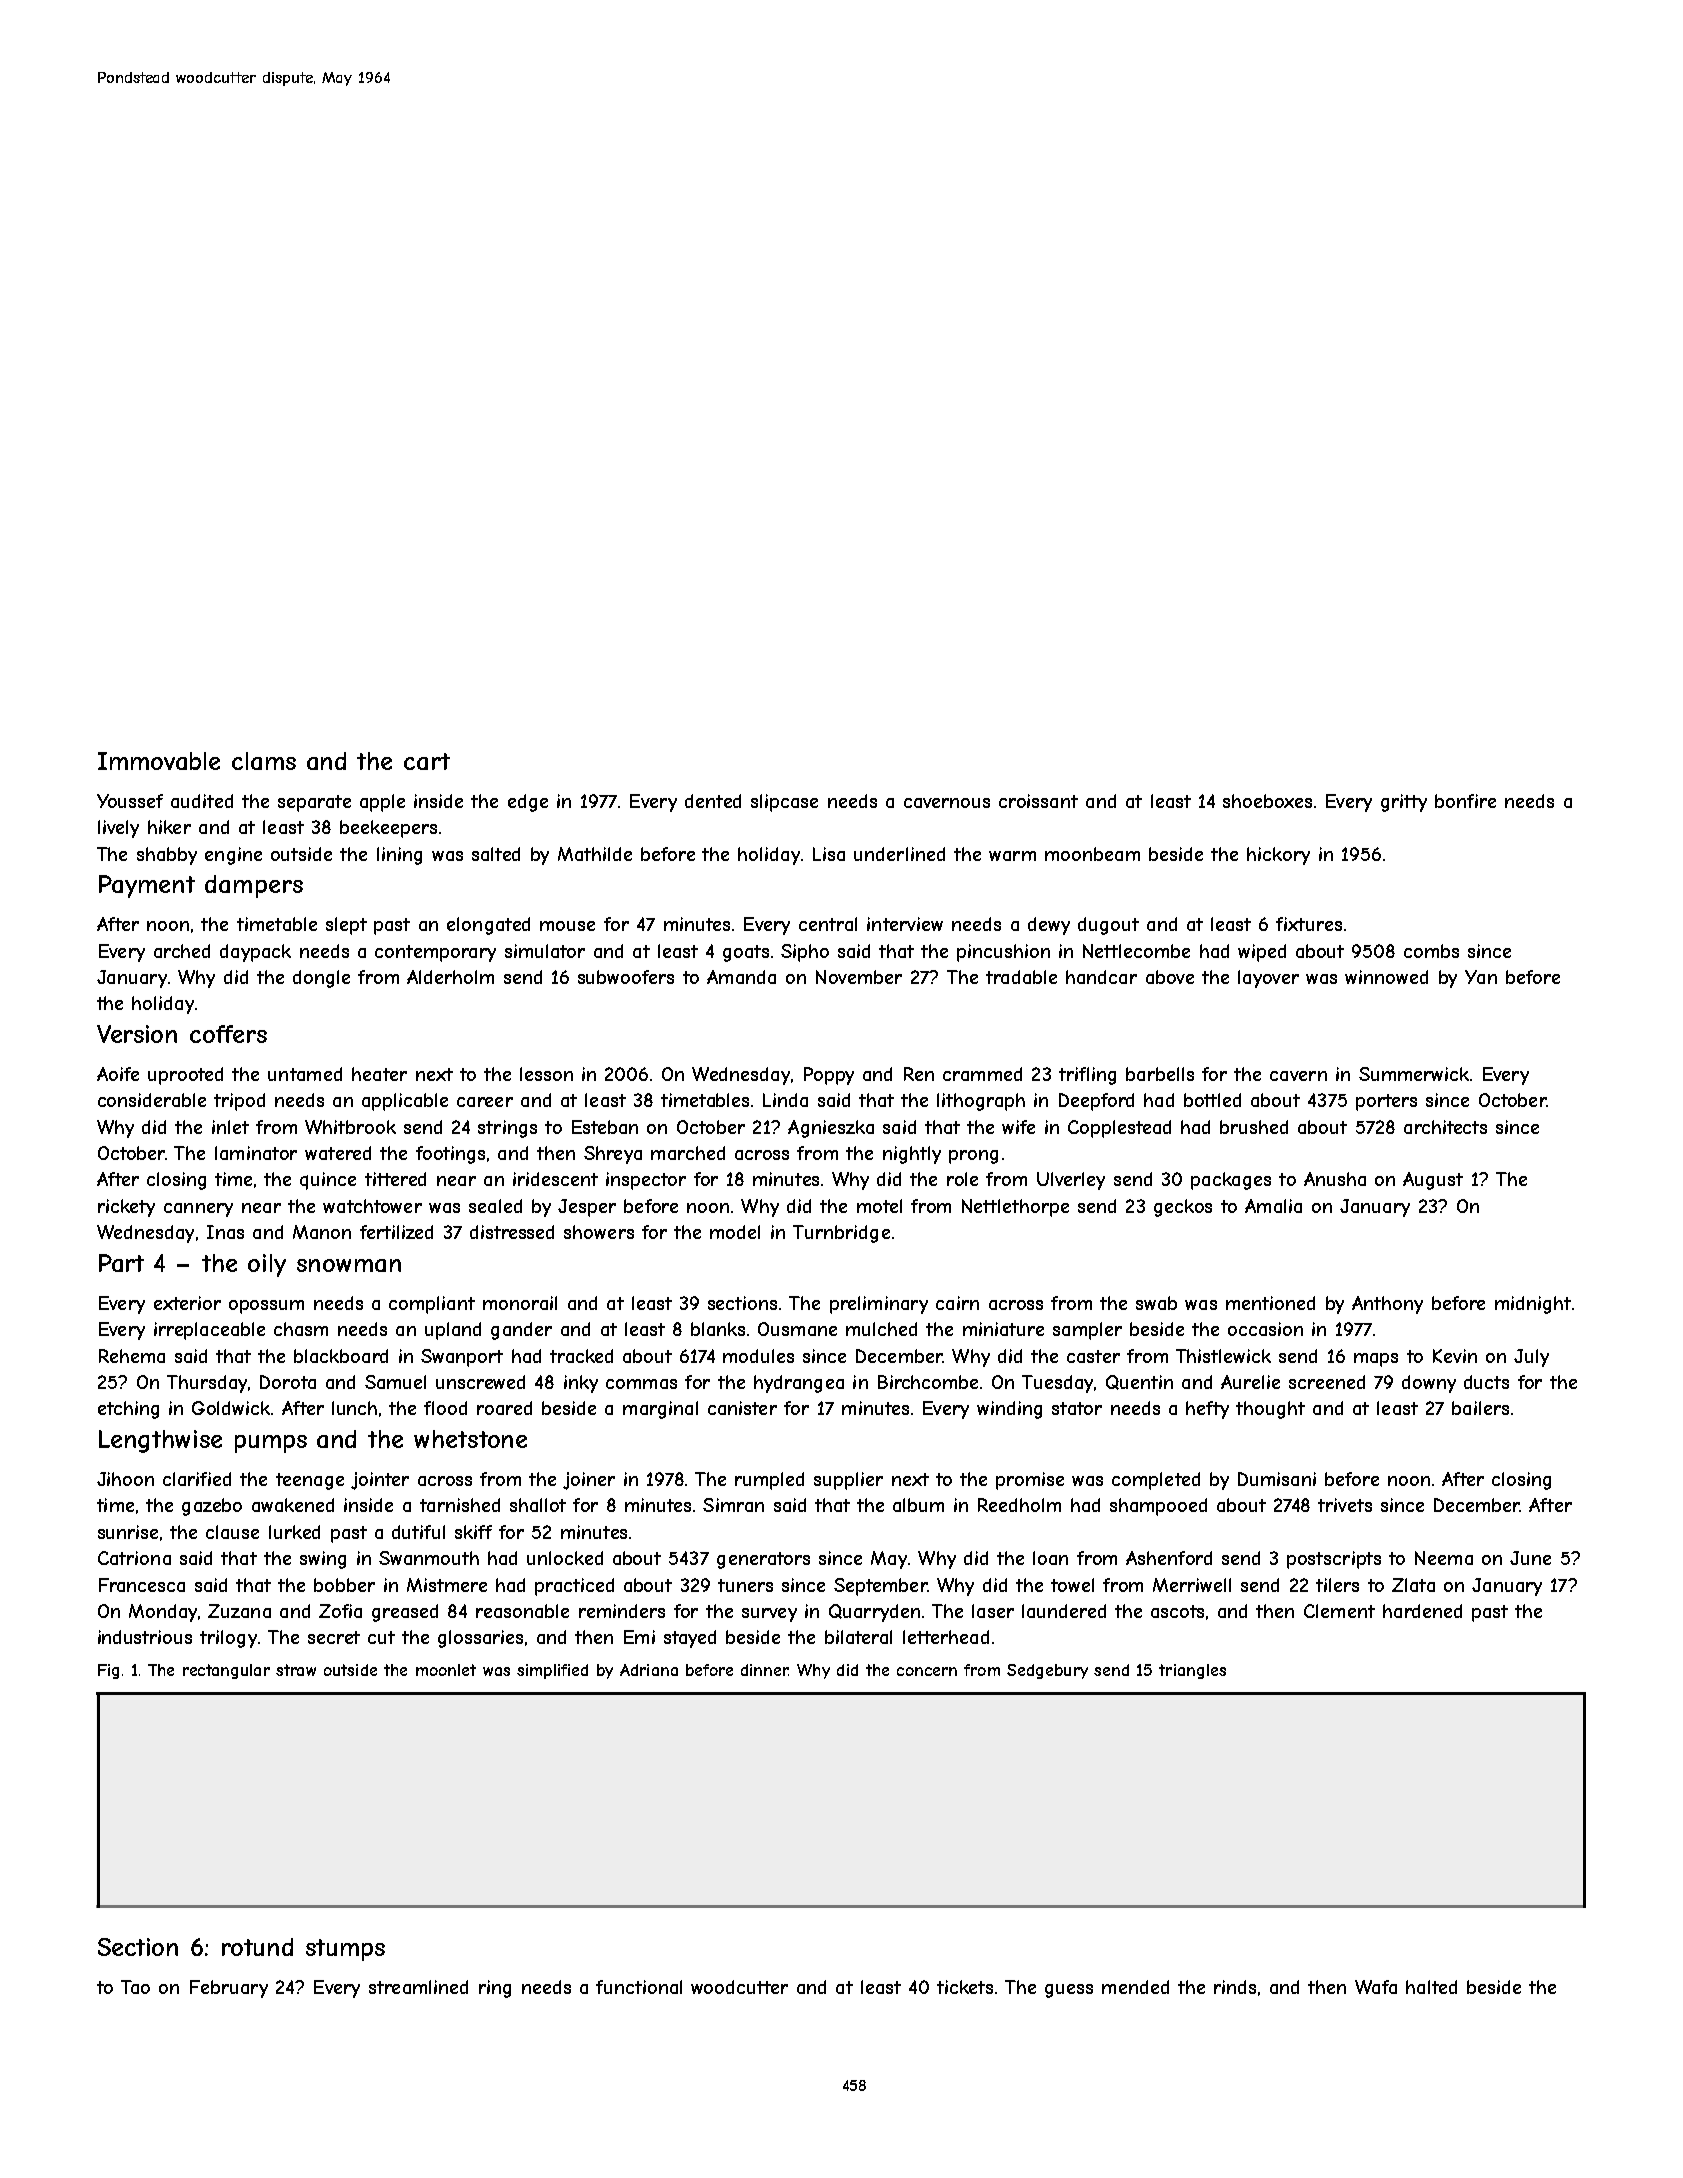  What do you see at coordinates (128, 1410) in the screenshot?
I see `etching` at bounding box center [128, 1410].
